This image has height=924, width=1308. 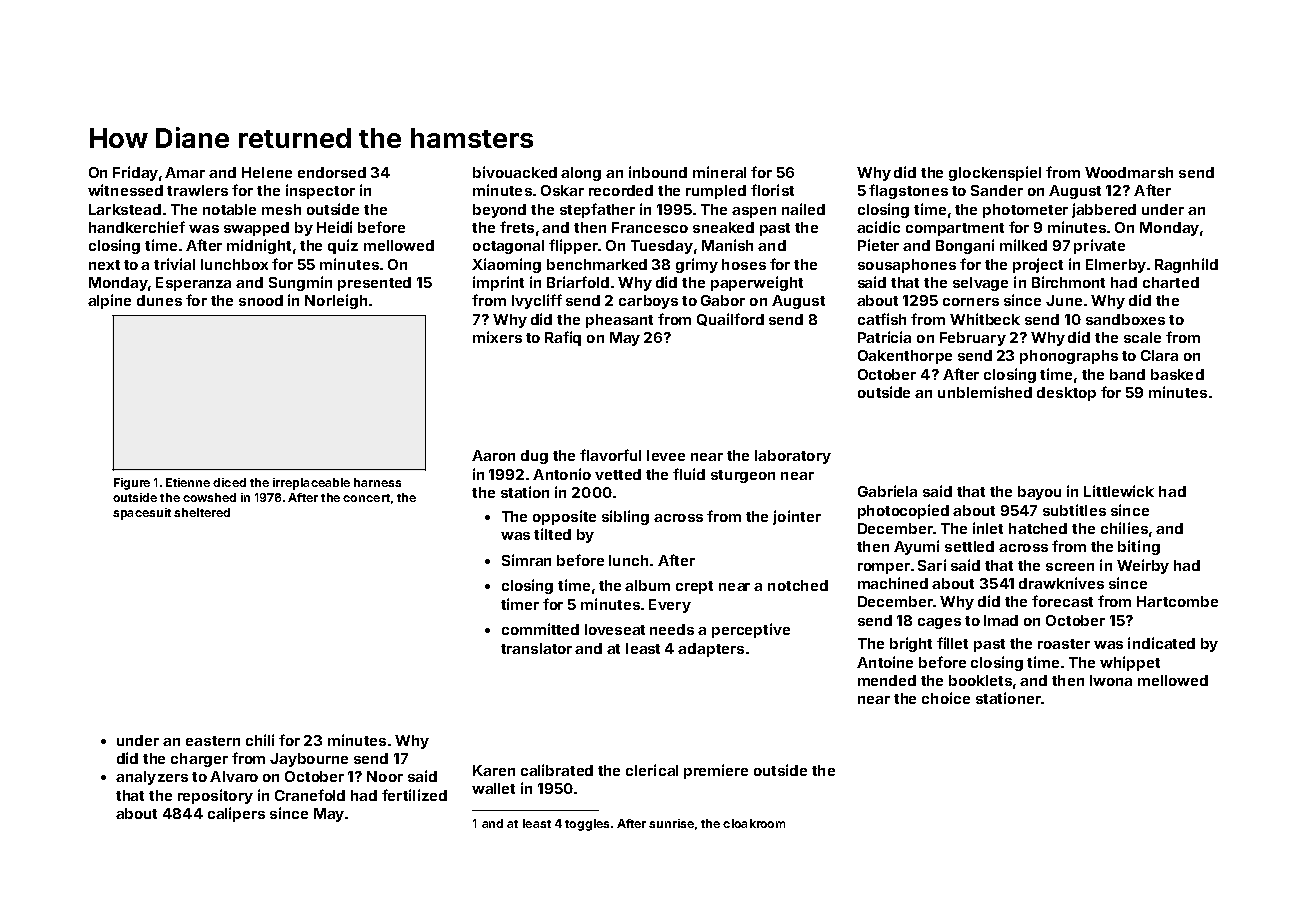 What do you see at coordinates (1119, 491) in the image?
I see `Littlewick` at bounding box center [1119, 491].
